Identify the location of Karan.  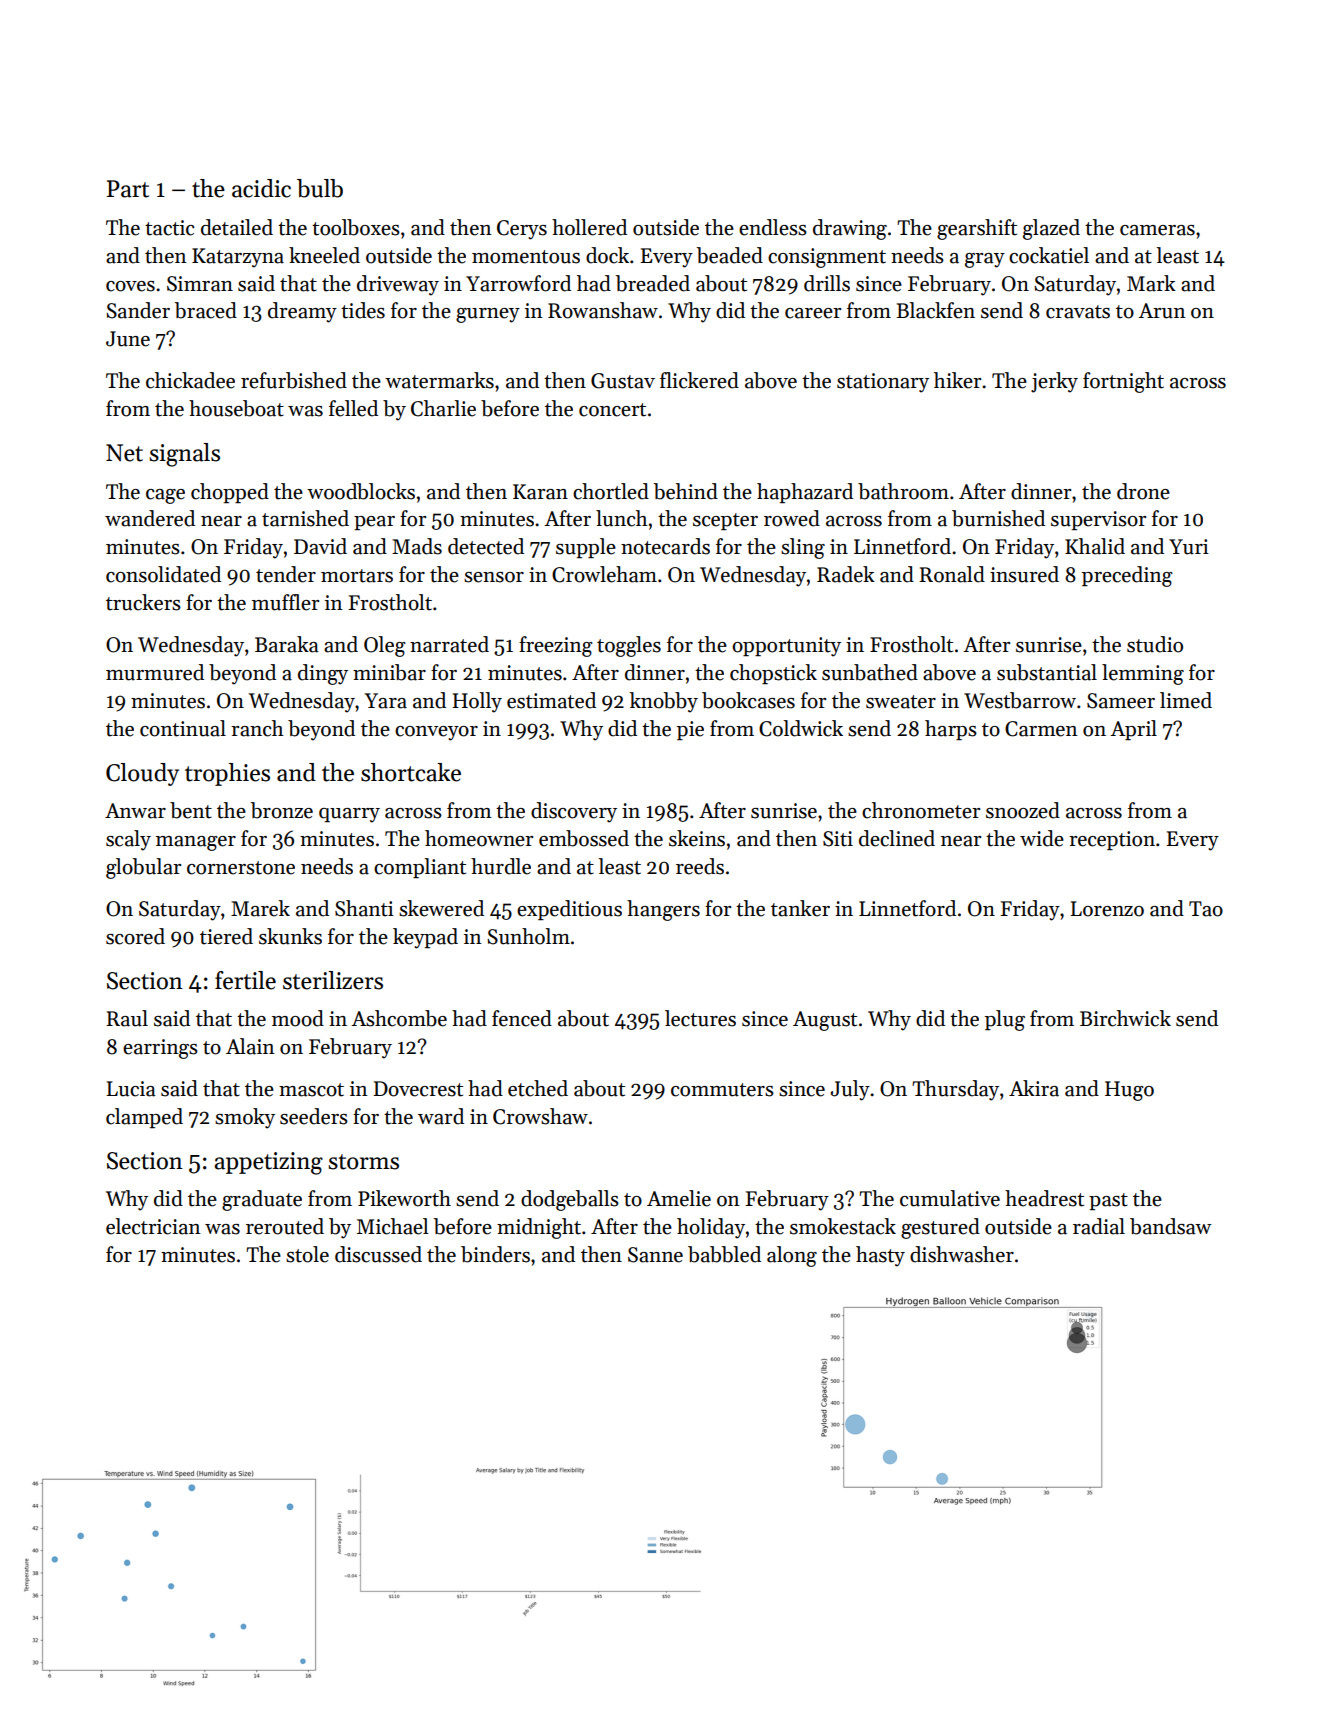
(540, 492).
